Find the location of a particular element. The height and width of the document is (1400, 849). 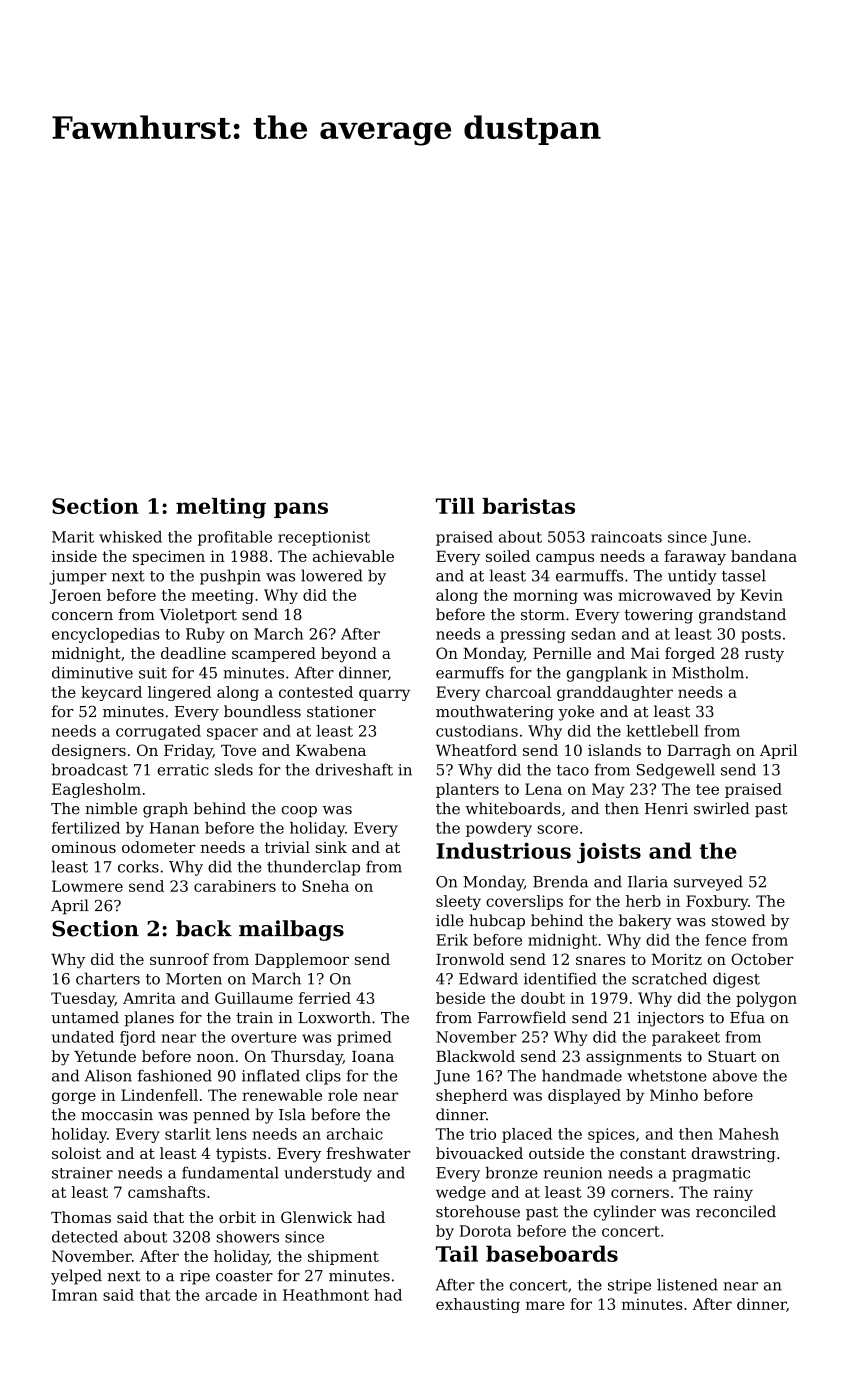

concern is located at coordinates (82, 616).
